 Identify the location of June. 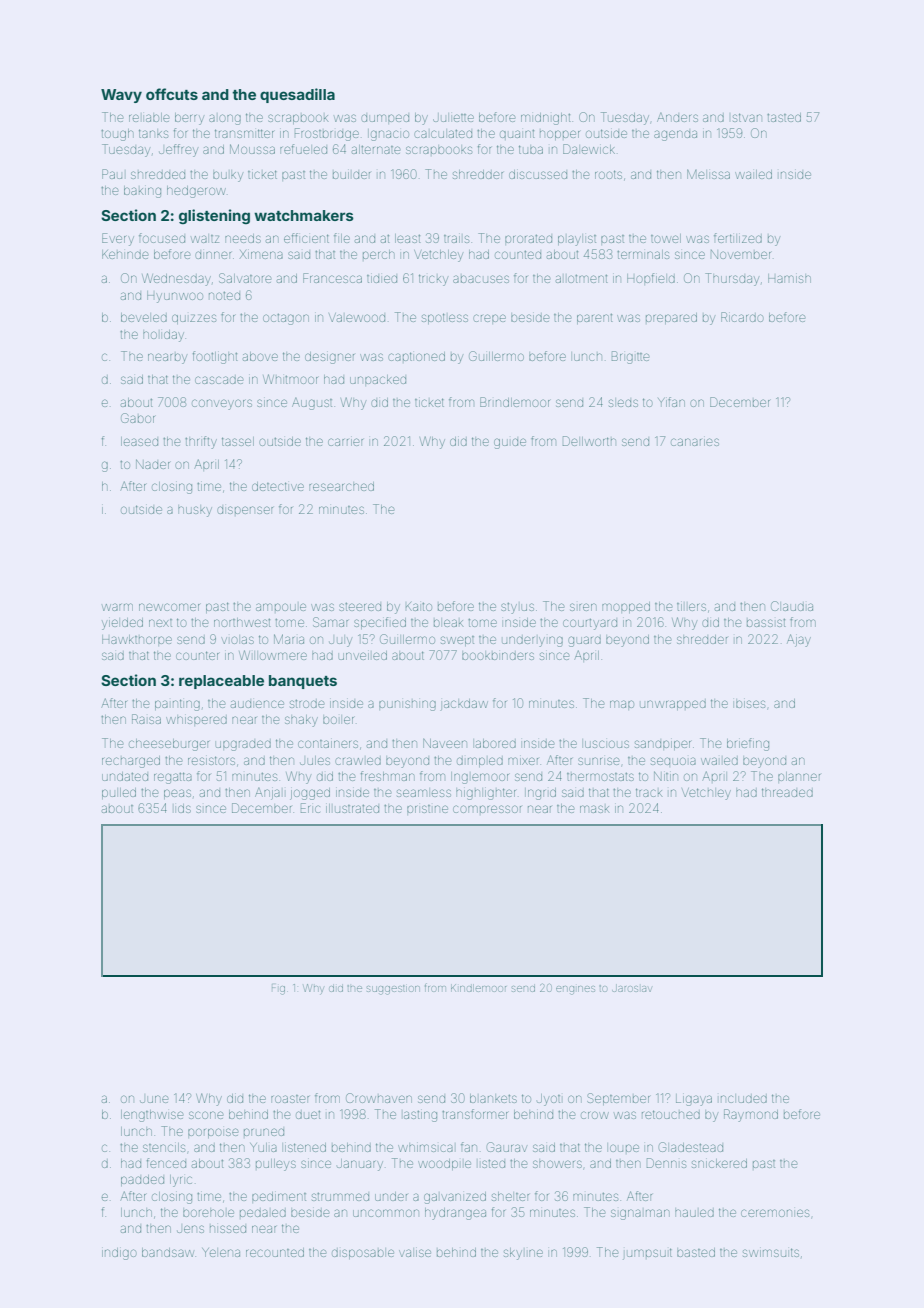
(154, 1099).
